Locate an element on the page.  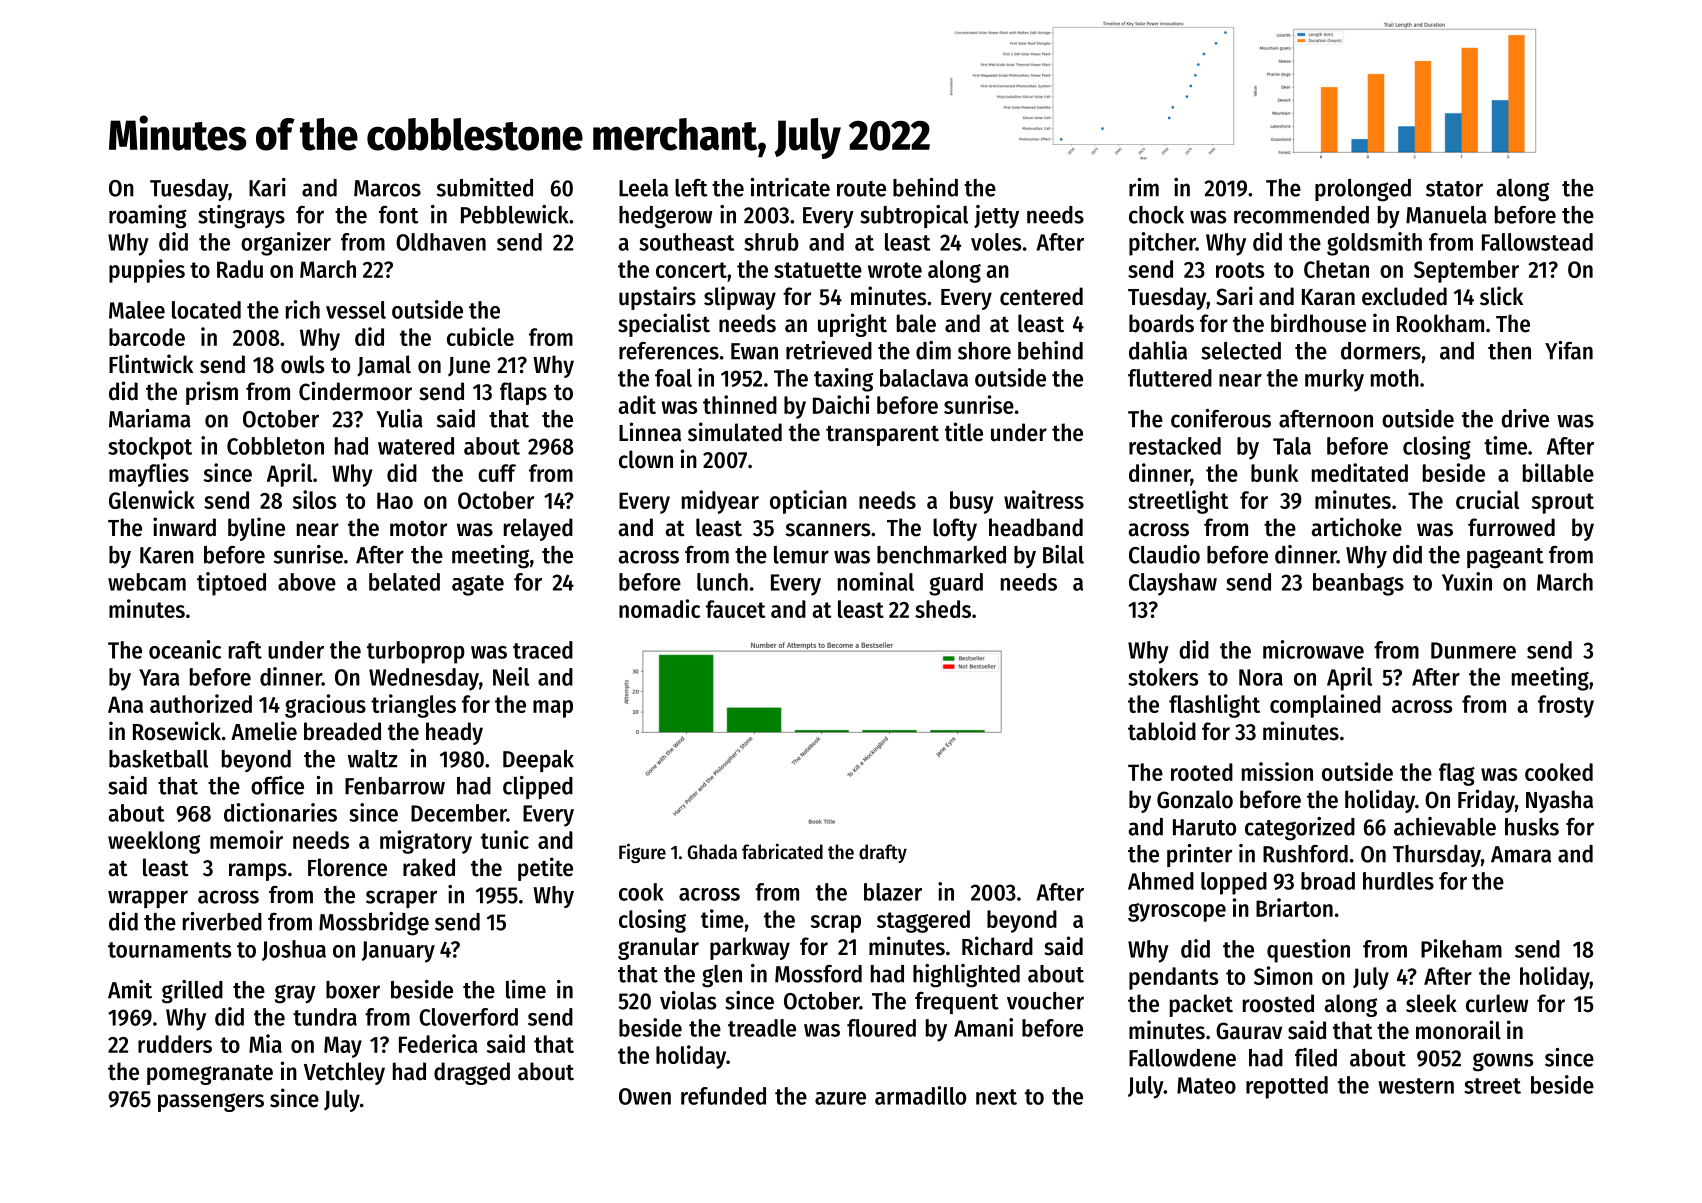
Gaurav is located at coordinates (1249, 1031).
